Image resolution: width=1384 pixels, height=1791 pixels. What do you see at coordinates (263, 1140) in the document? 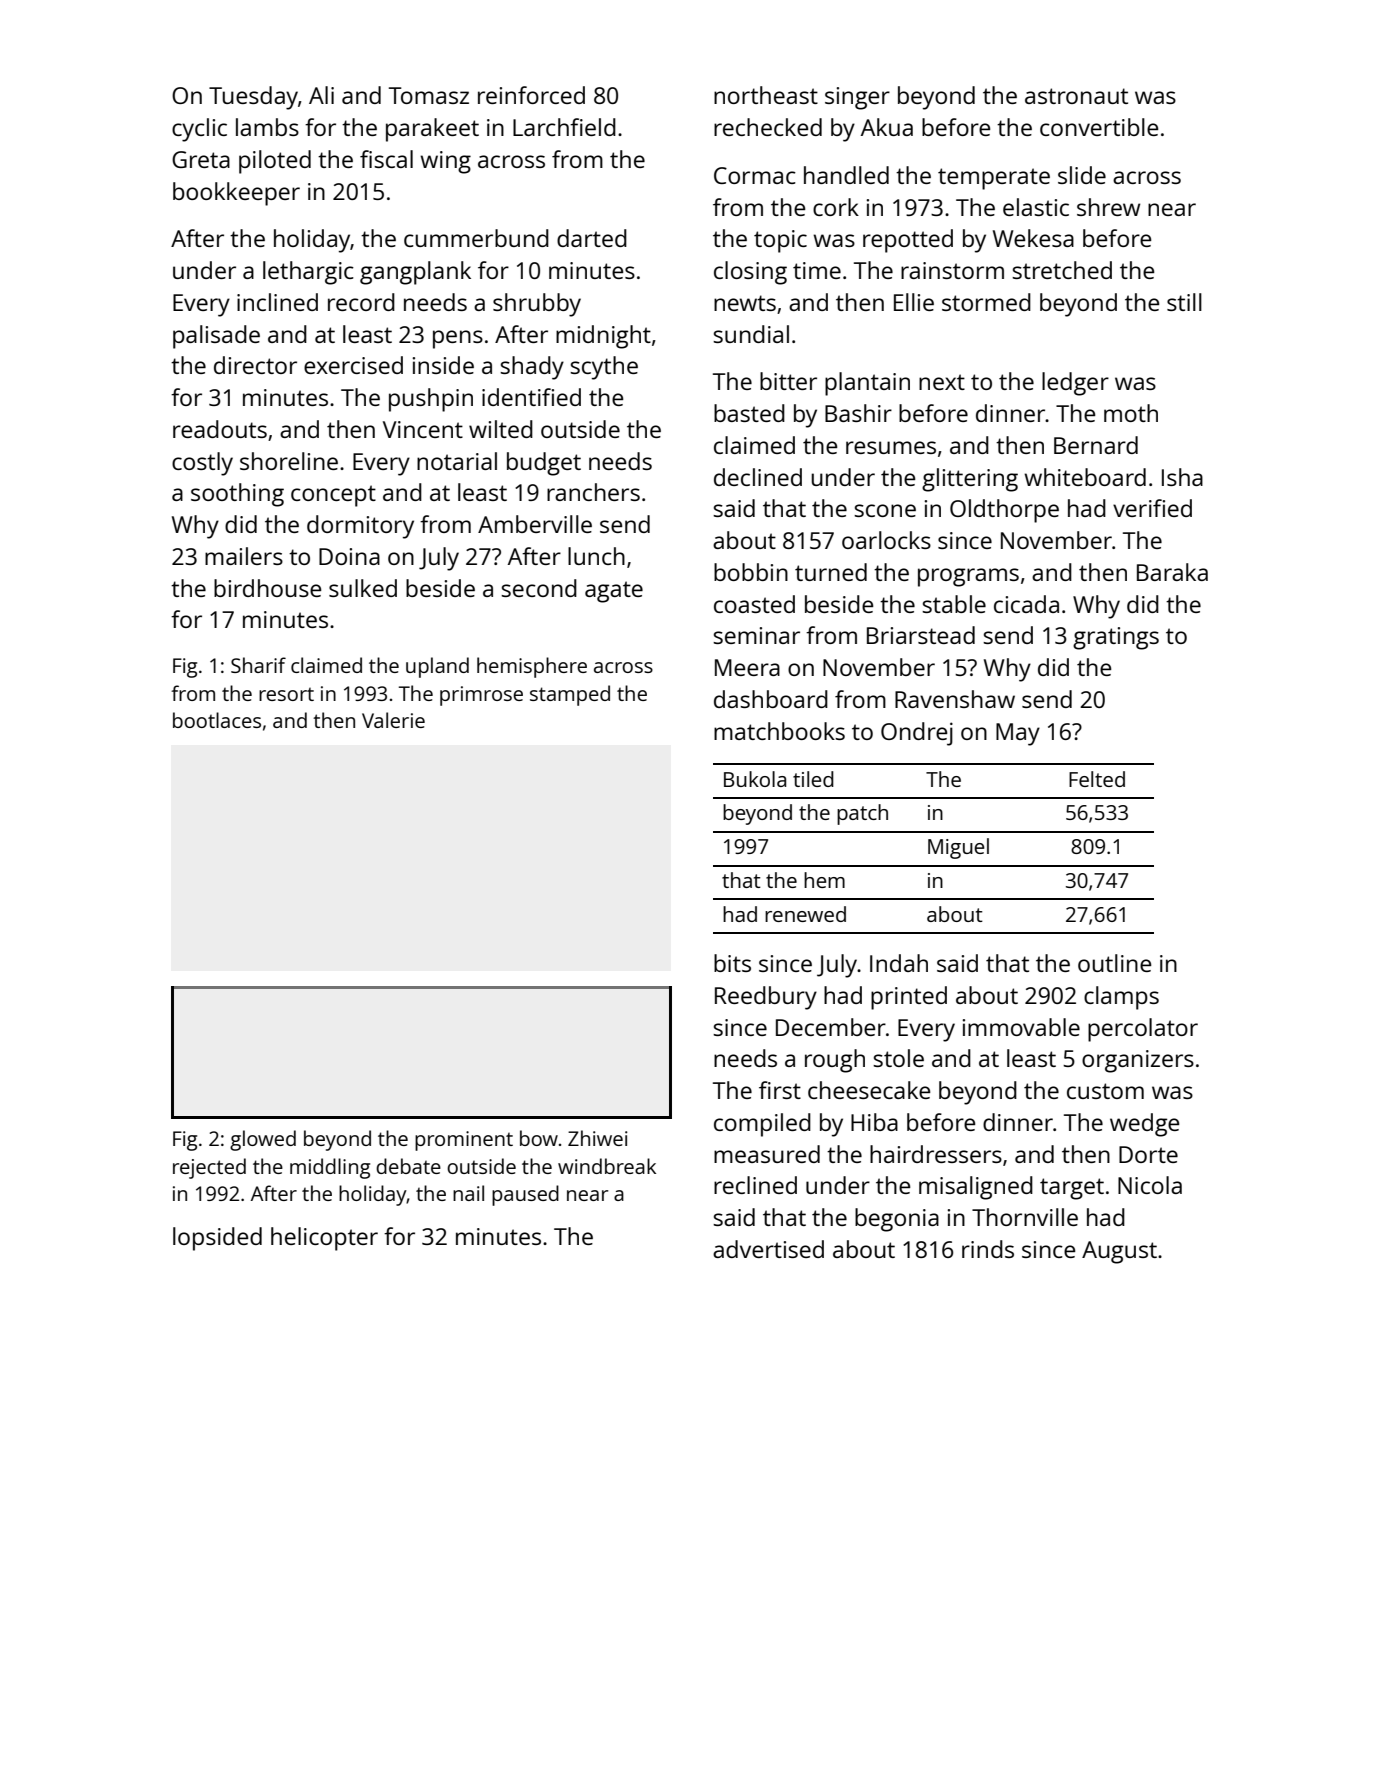
I see `glowed` at bounding box center [263, 1140].
